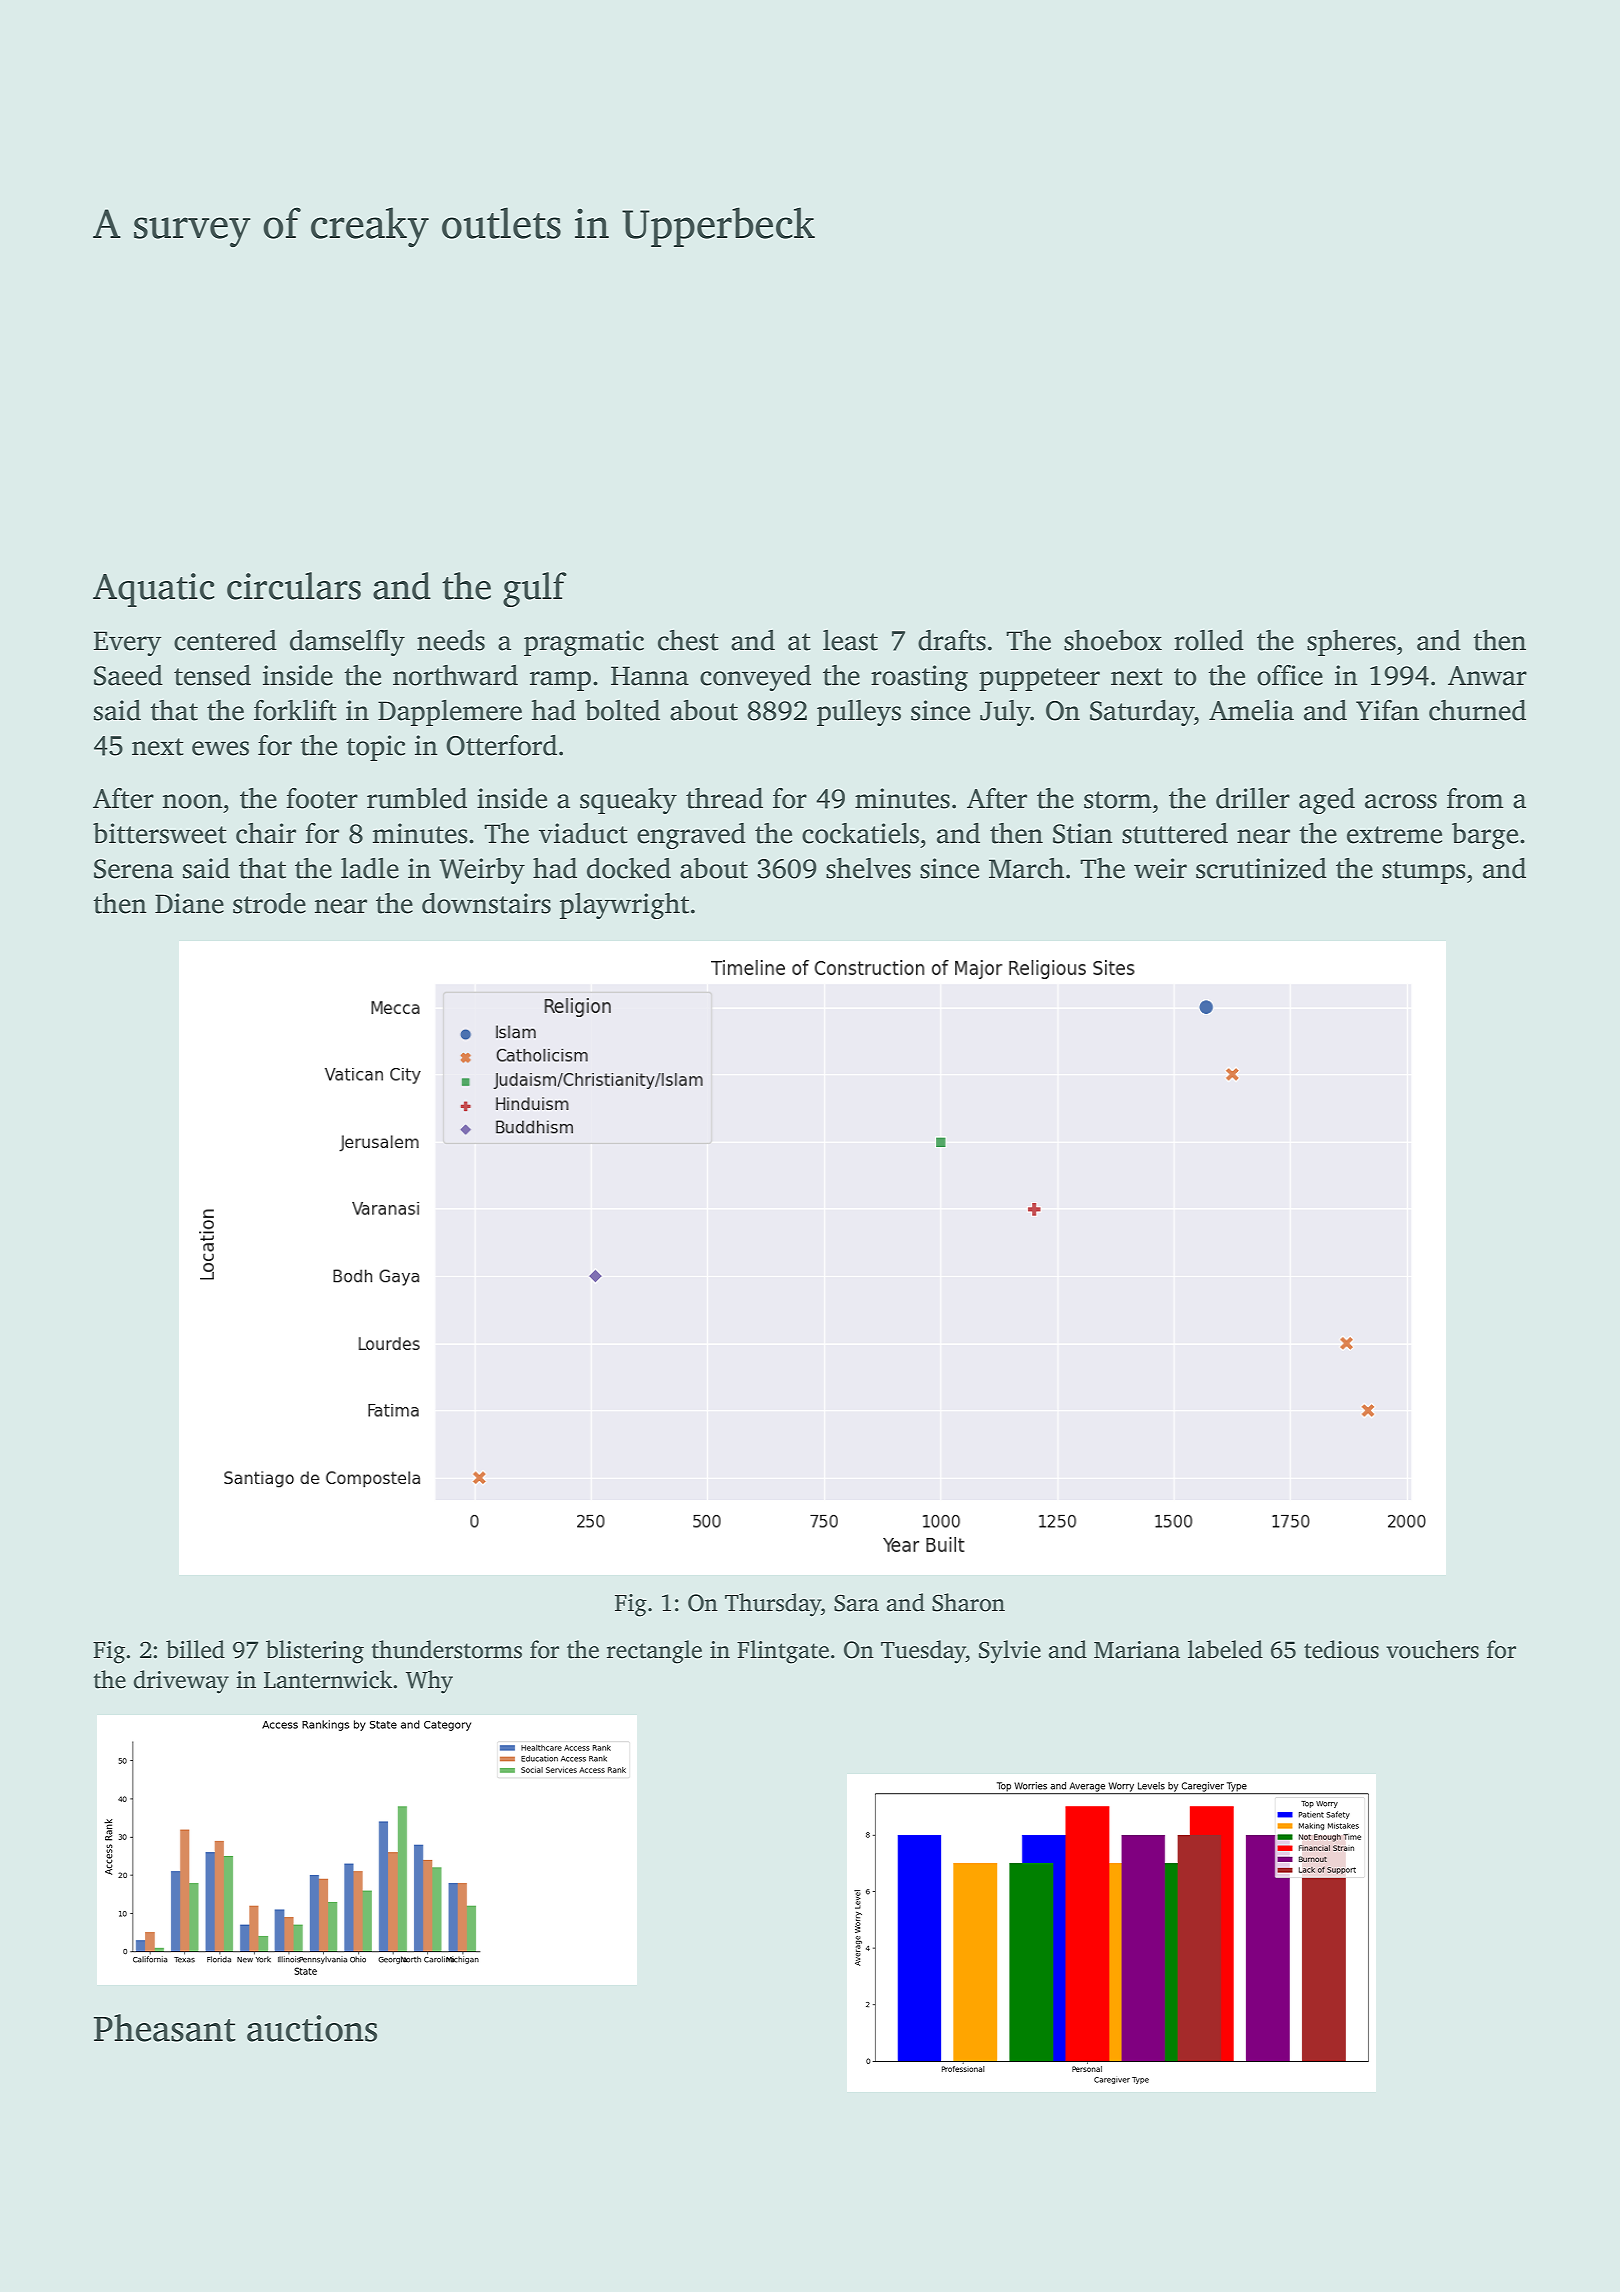 The height and width of the document is (2292, 1620). Describe the element at coordinates (312, 2028) in the document. I see `auctions` at that location.
